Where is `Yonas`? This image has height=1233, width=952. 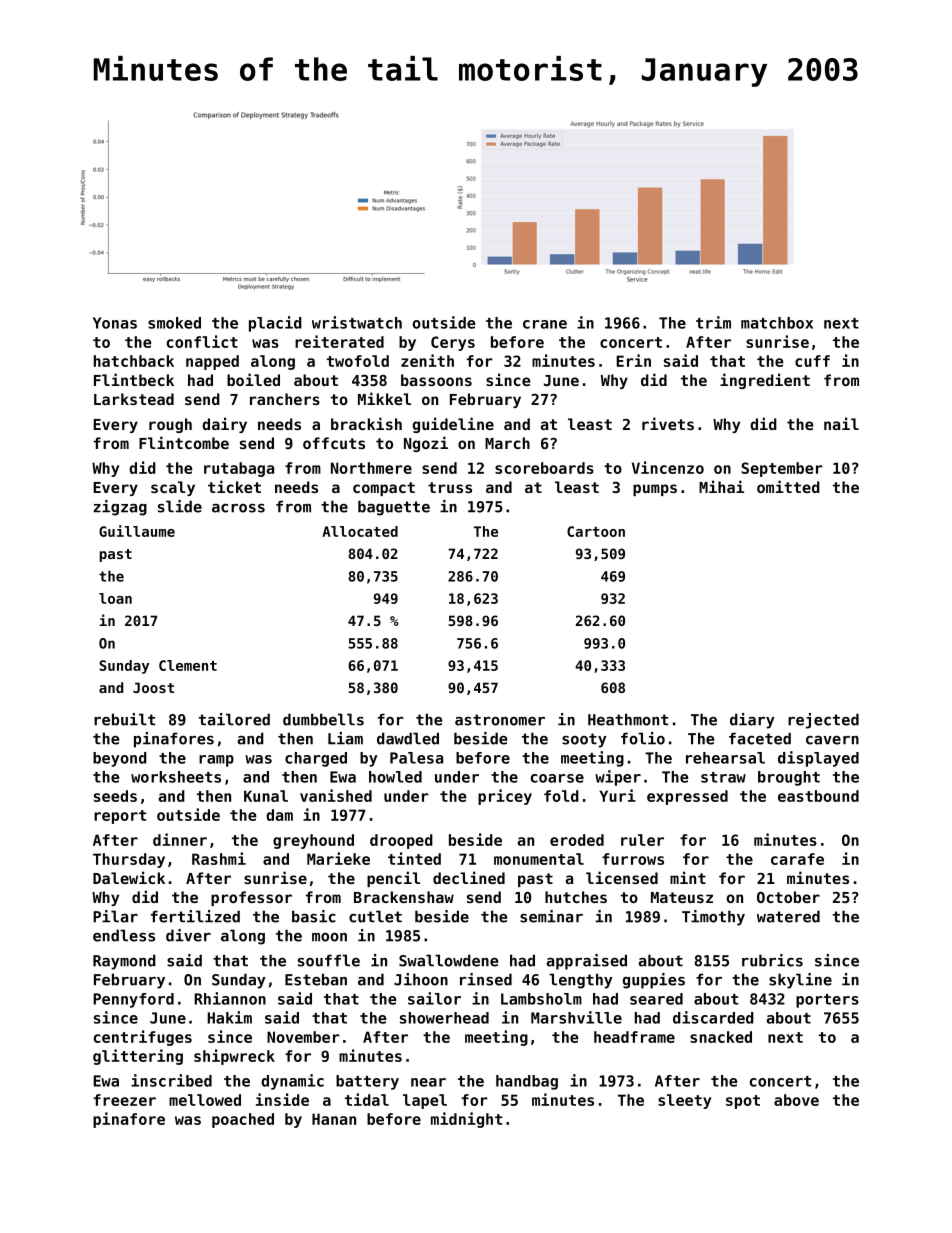
Yonas is located at coordinates (115, 323).
